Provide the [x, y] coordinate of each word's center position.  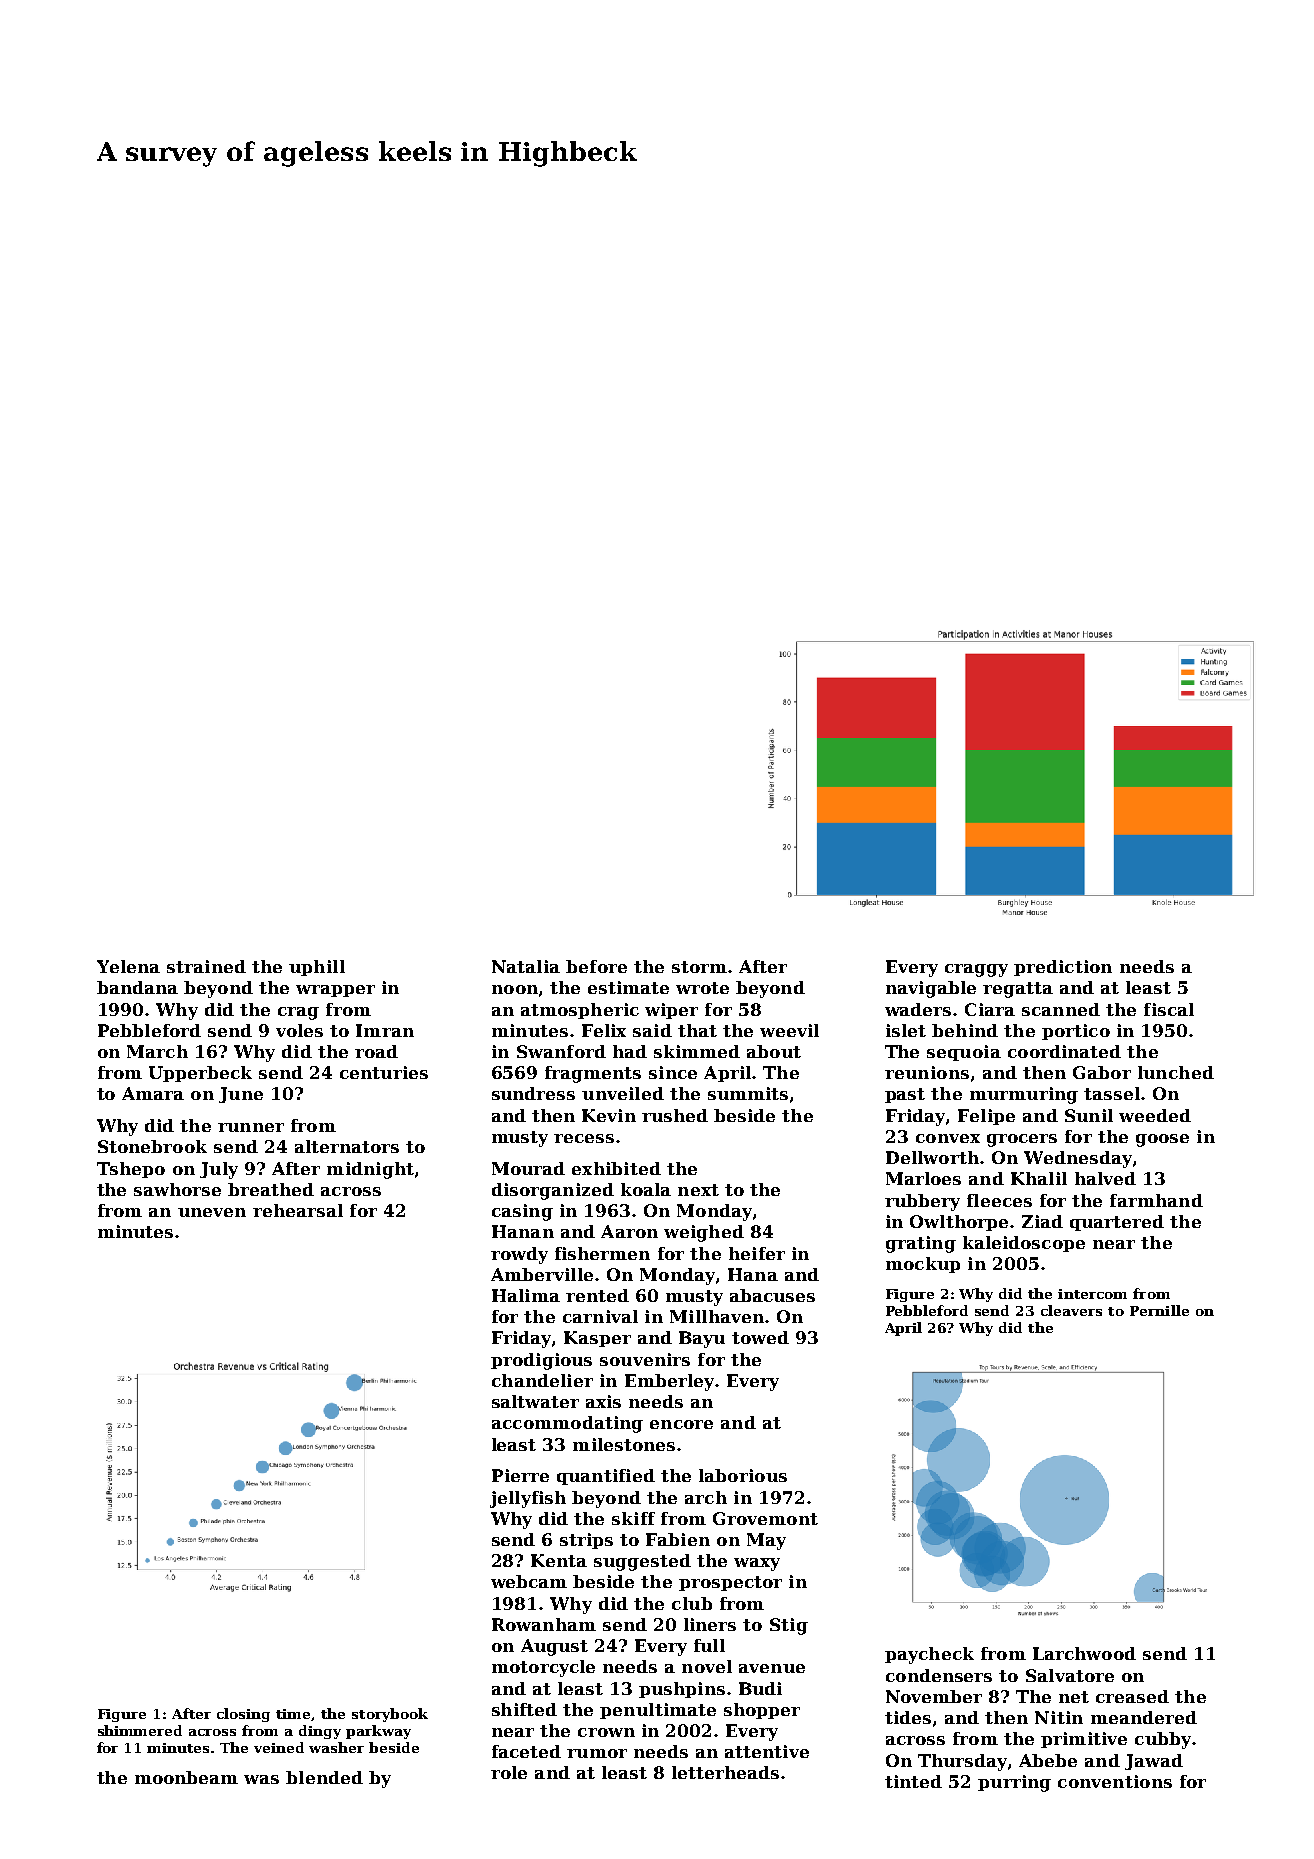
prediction [1063, 968]
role [509, 1772]
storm [699, 967]
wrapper [335, 991]
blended [324, 1777]
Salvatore [1070, 1675]
